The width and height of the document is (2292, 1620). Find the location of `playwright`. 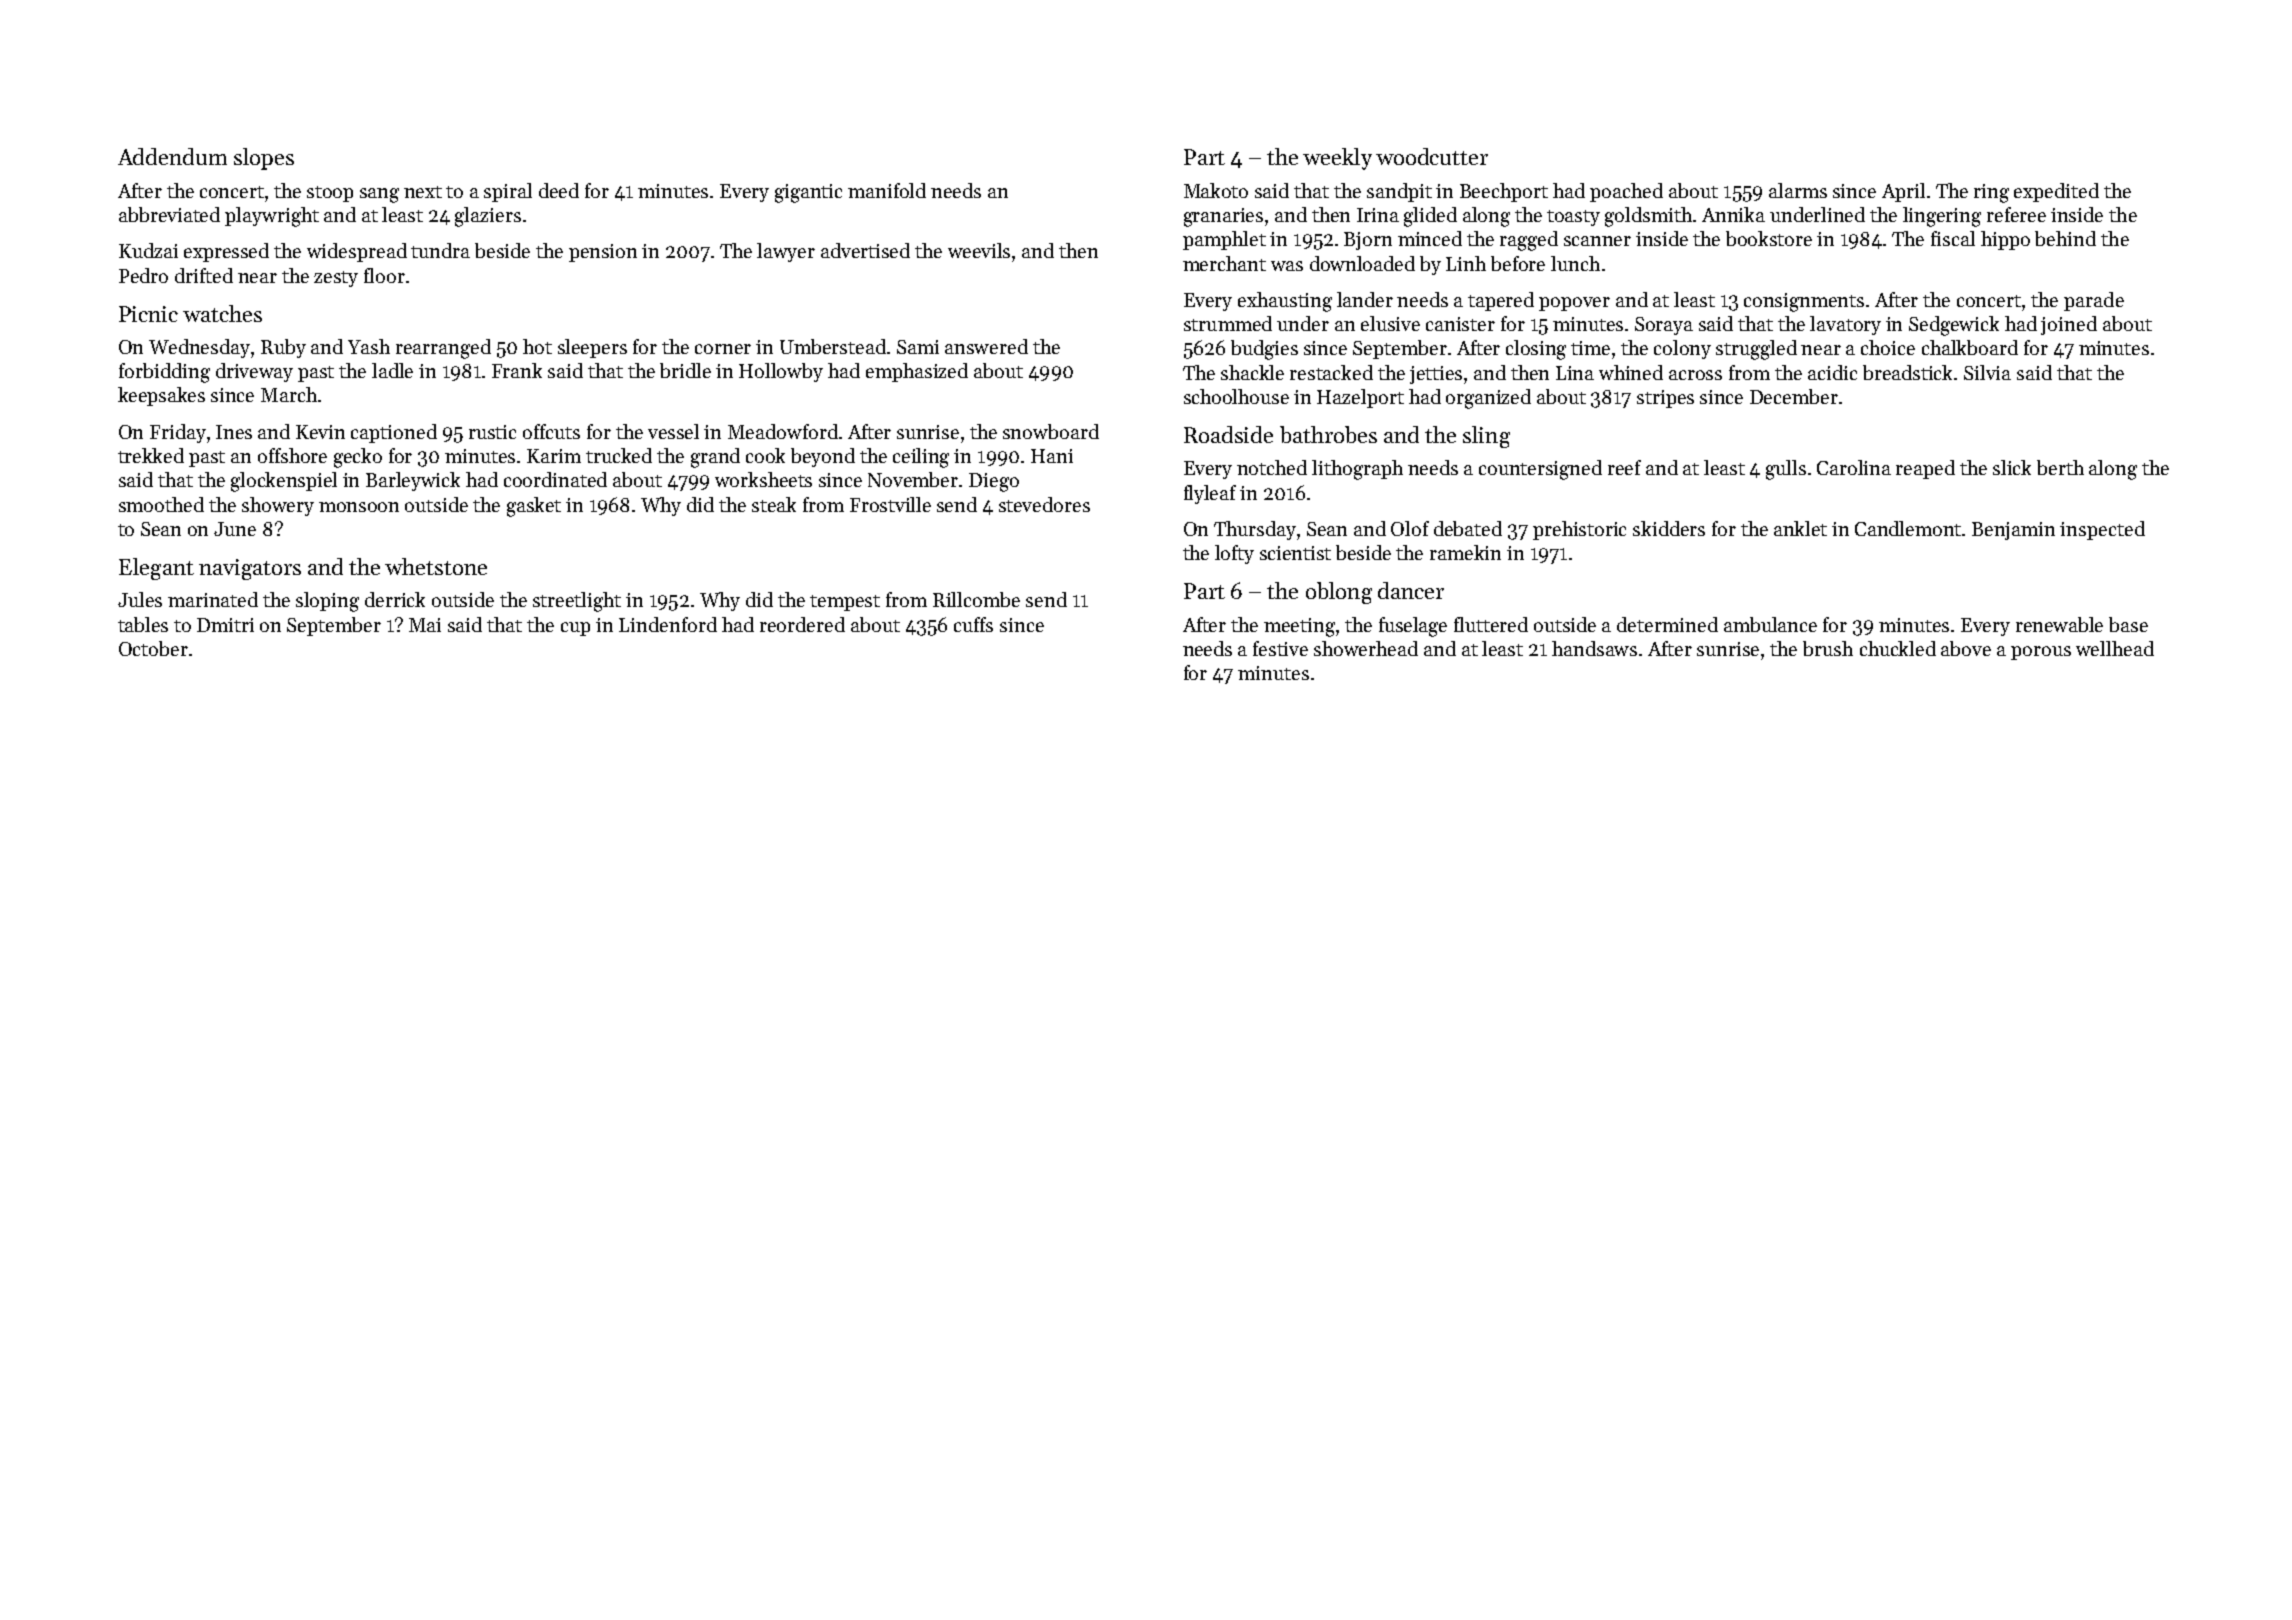

playwright is located at coordinates (272, 217).
